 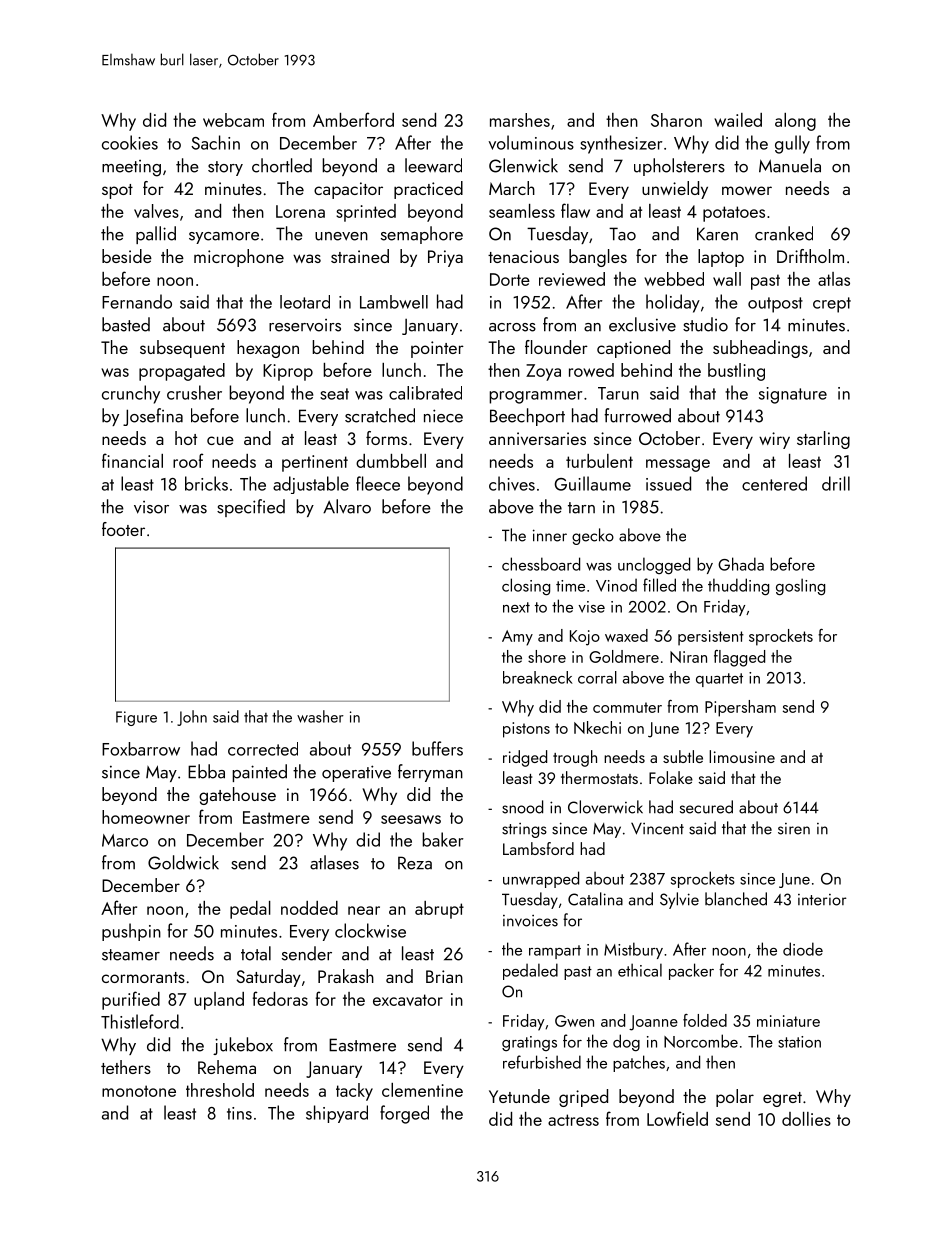 I want to click on Tao, so click(x=622, y=234).
